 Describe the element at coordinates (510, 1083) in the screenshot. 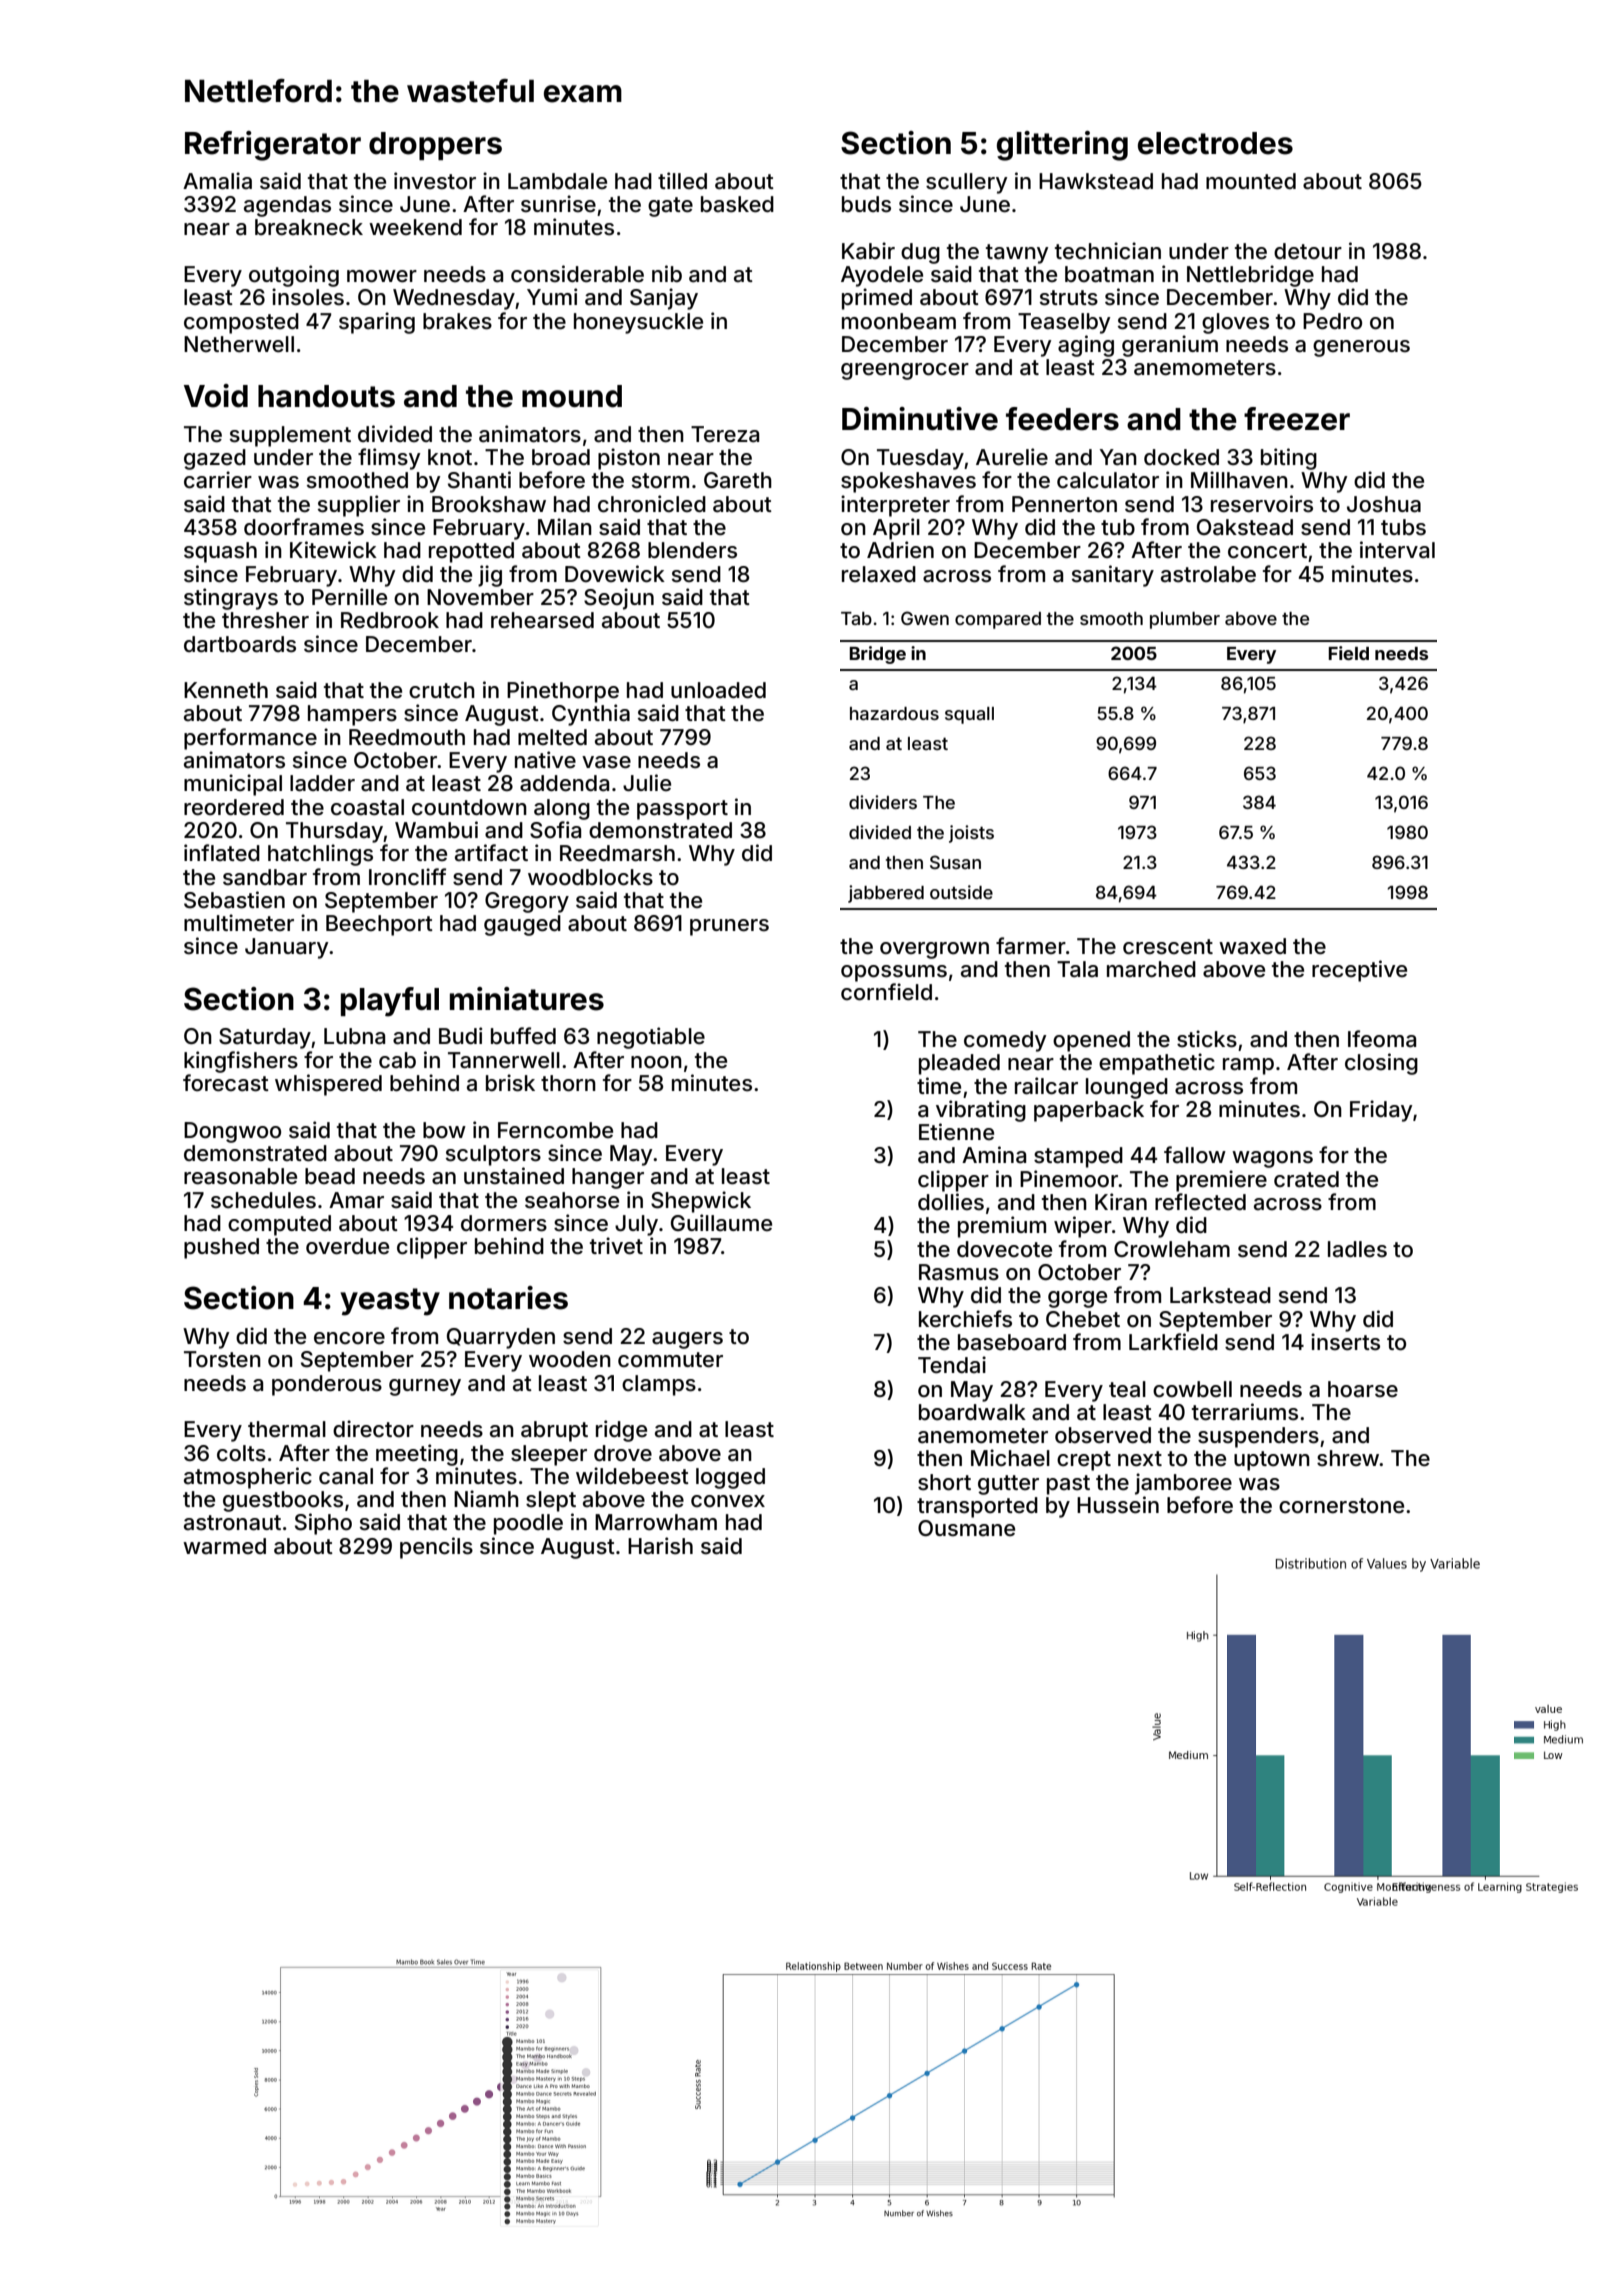

I see `brisk` at that location.
